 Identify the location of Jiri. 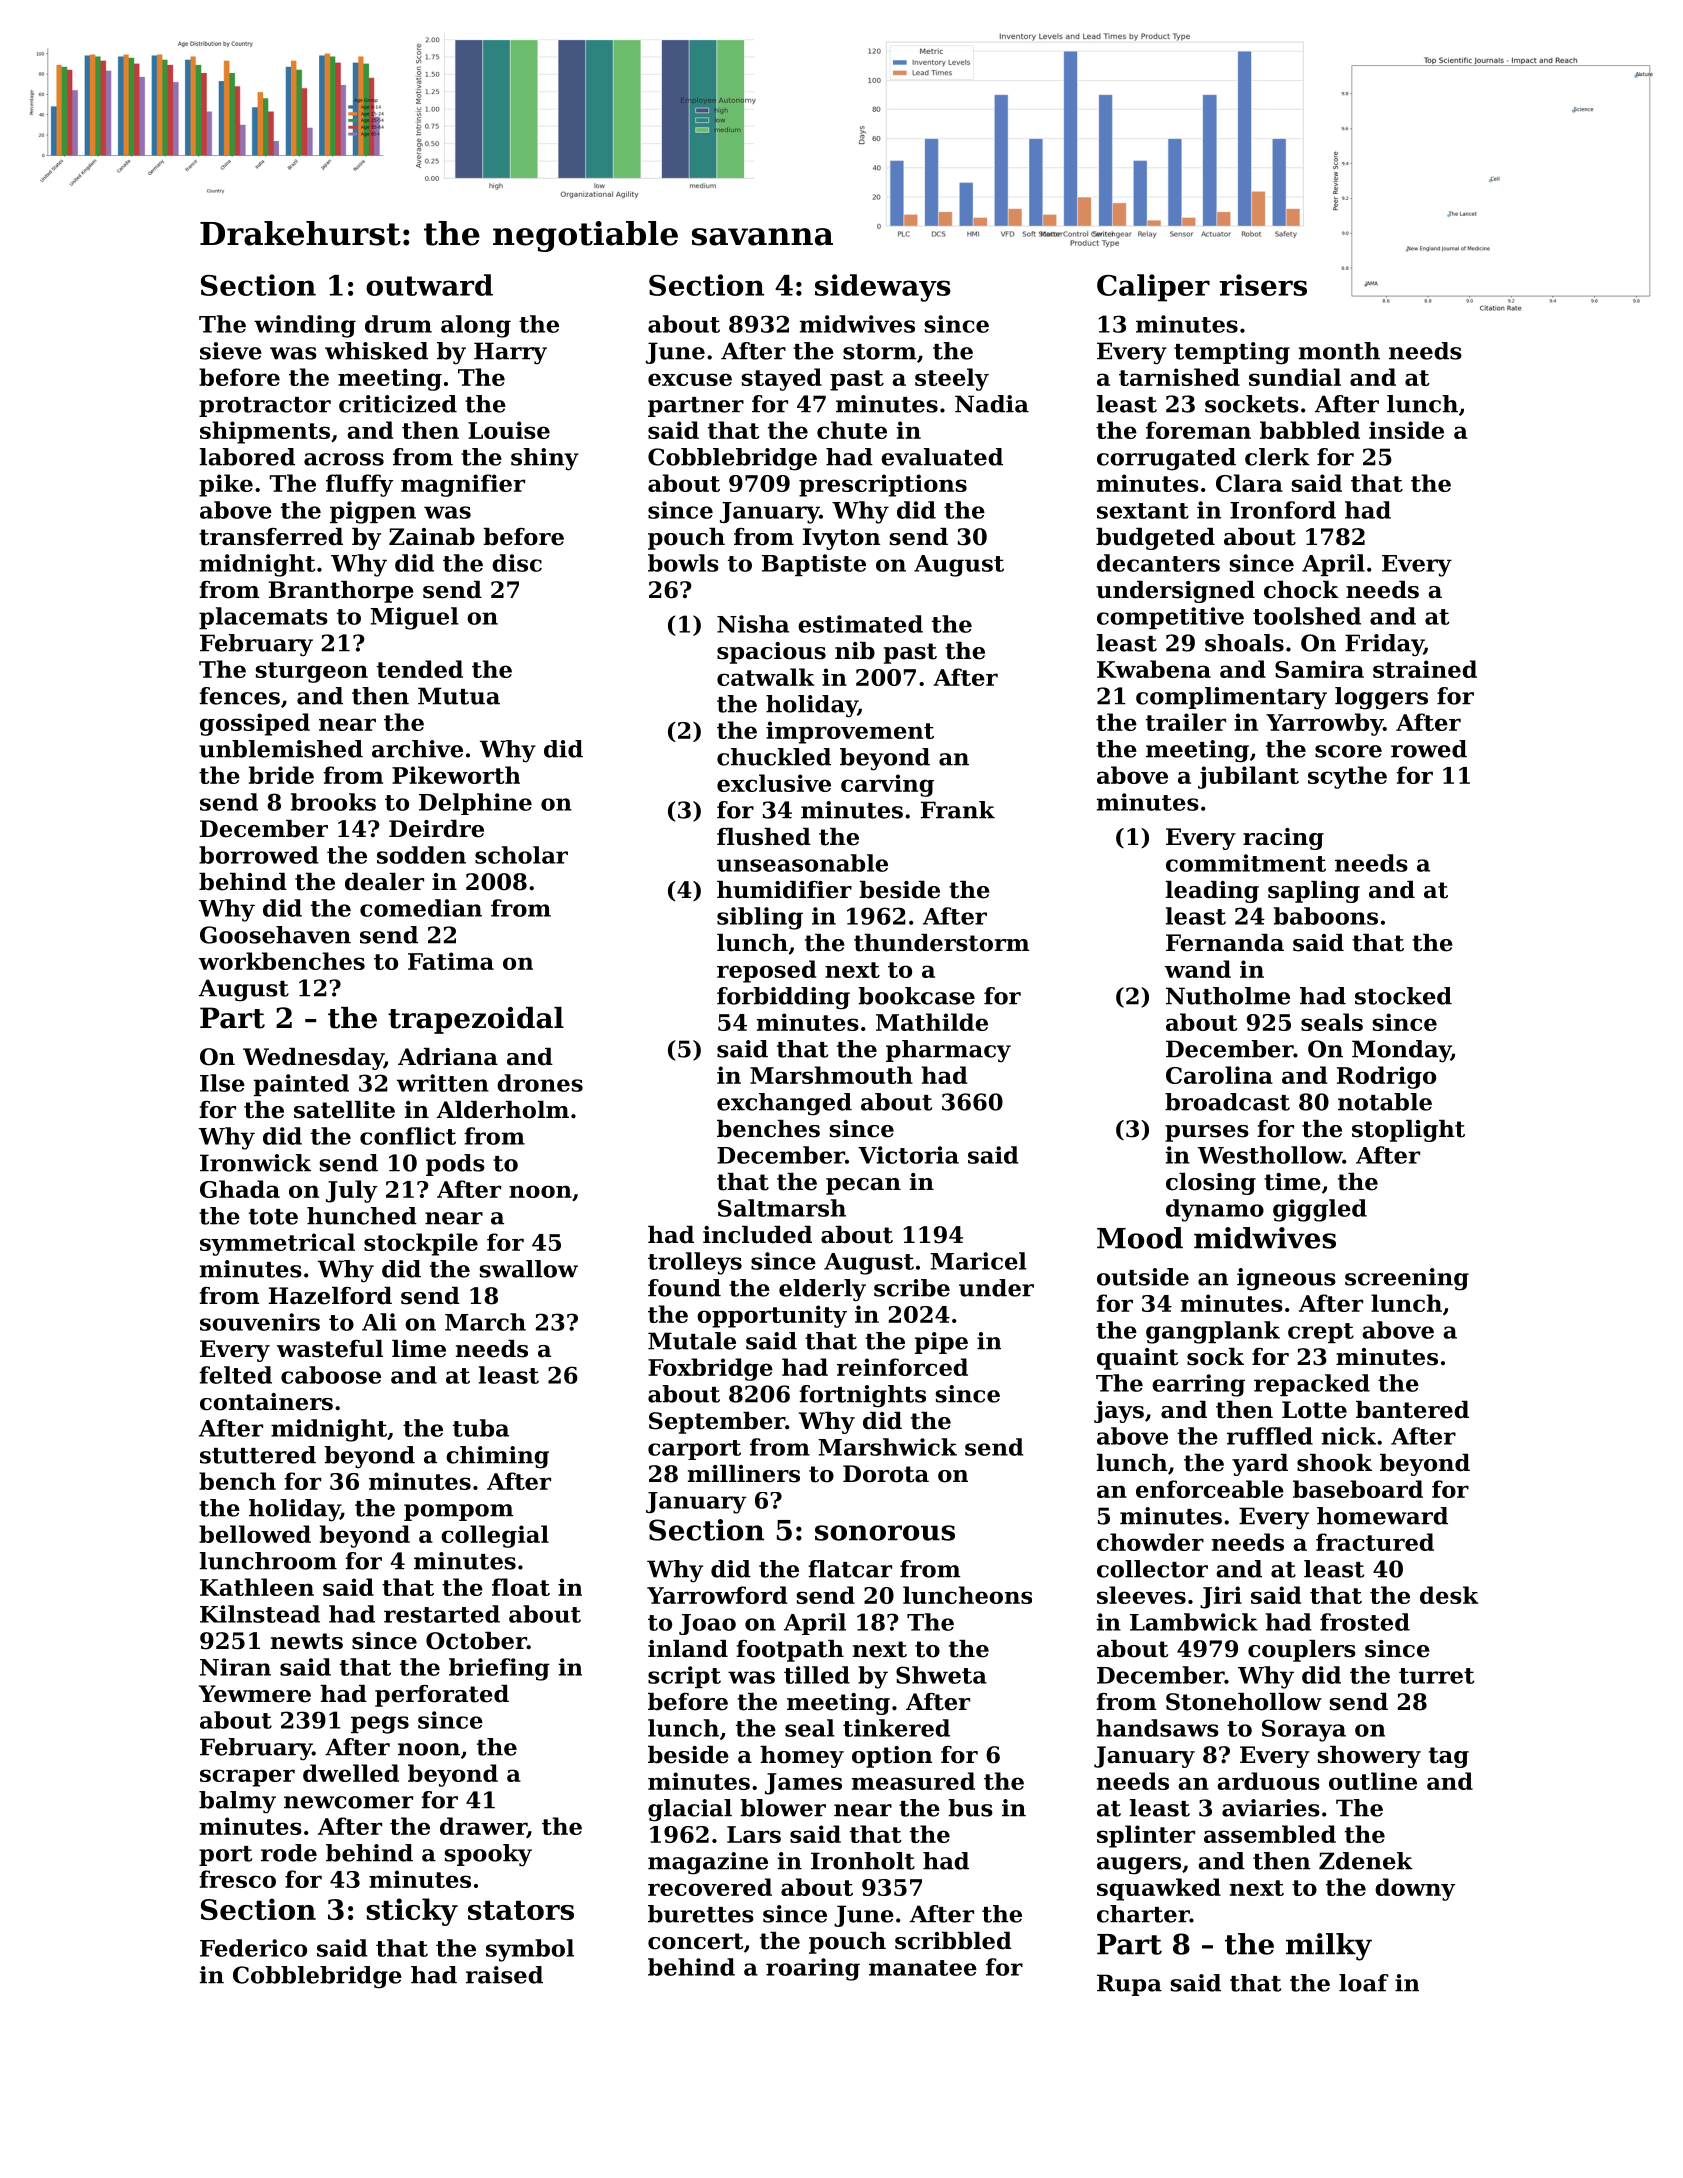
(1221, 1597).
